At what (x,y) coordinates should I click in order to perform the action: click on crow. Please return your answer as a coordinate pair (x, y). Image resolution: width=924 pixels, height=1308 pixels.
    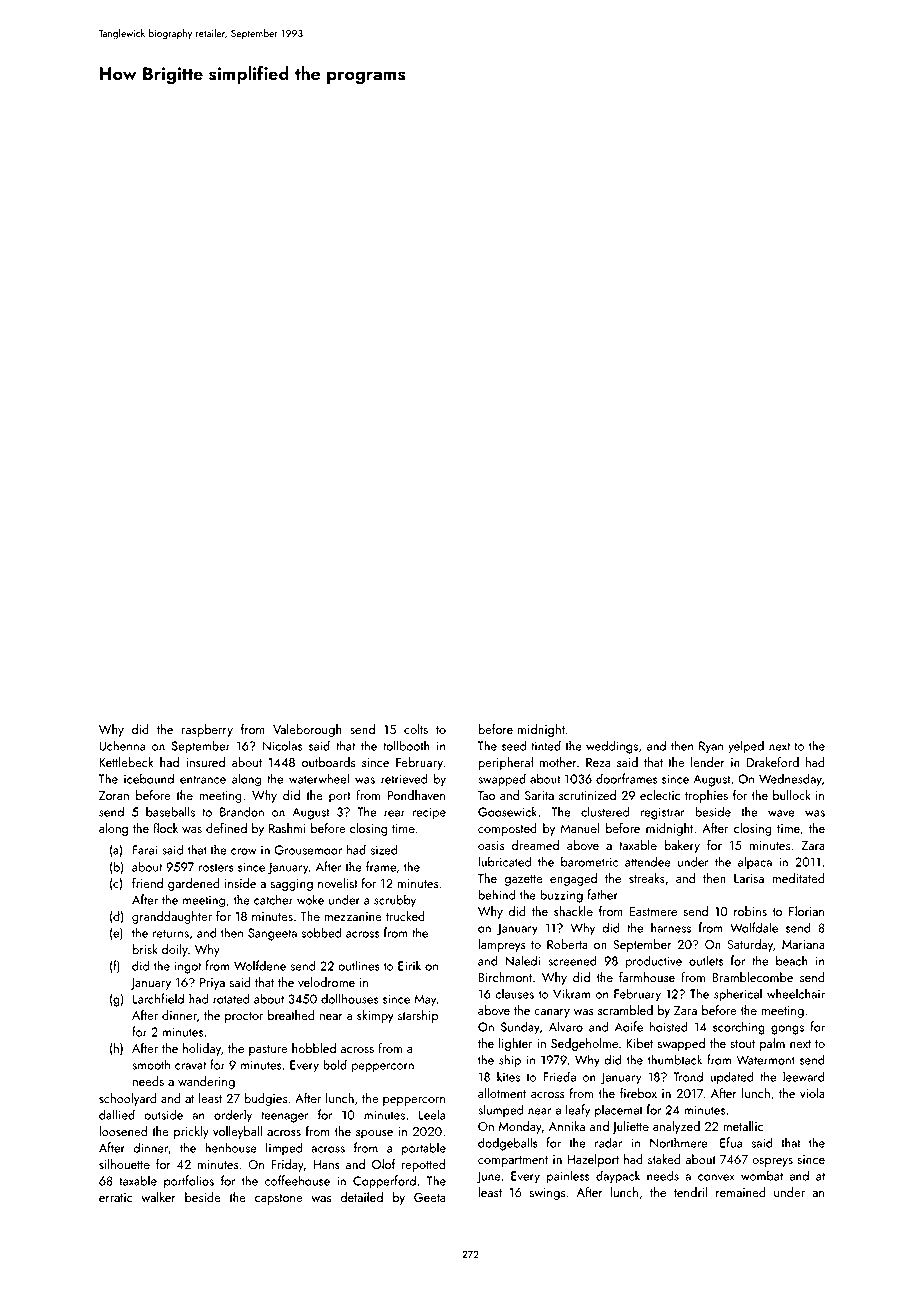
    Looking at the image, I should click on (243, 851).
